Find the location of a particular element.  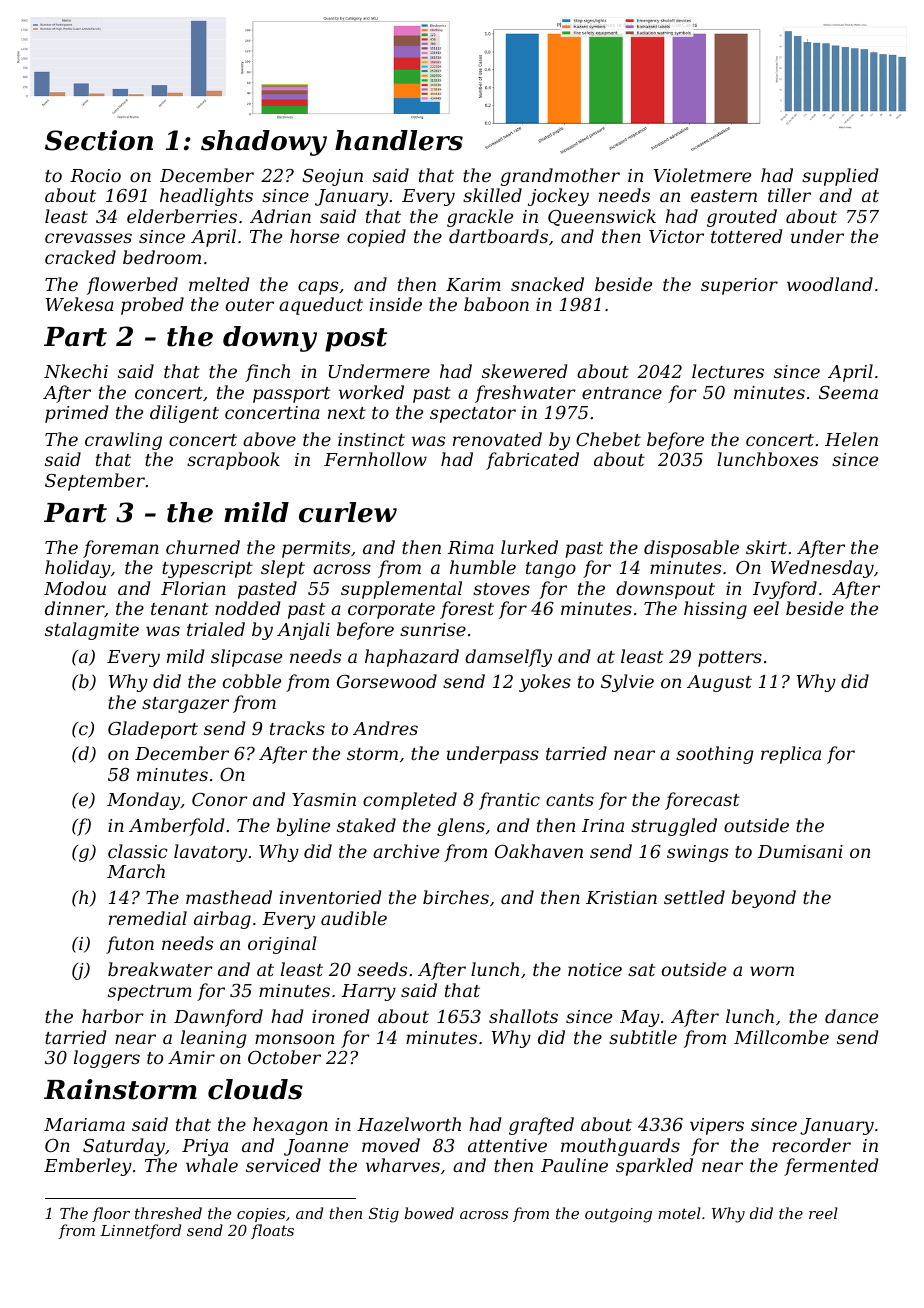

staked is located at coordinates (366, 825).
